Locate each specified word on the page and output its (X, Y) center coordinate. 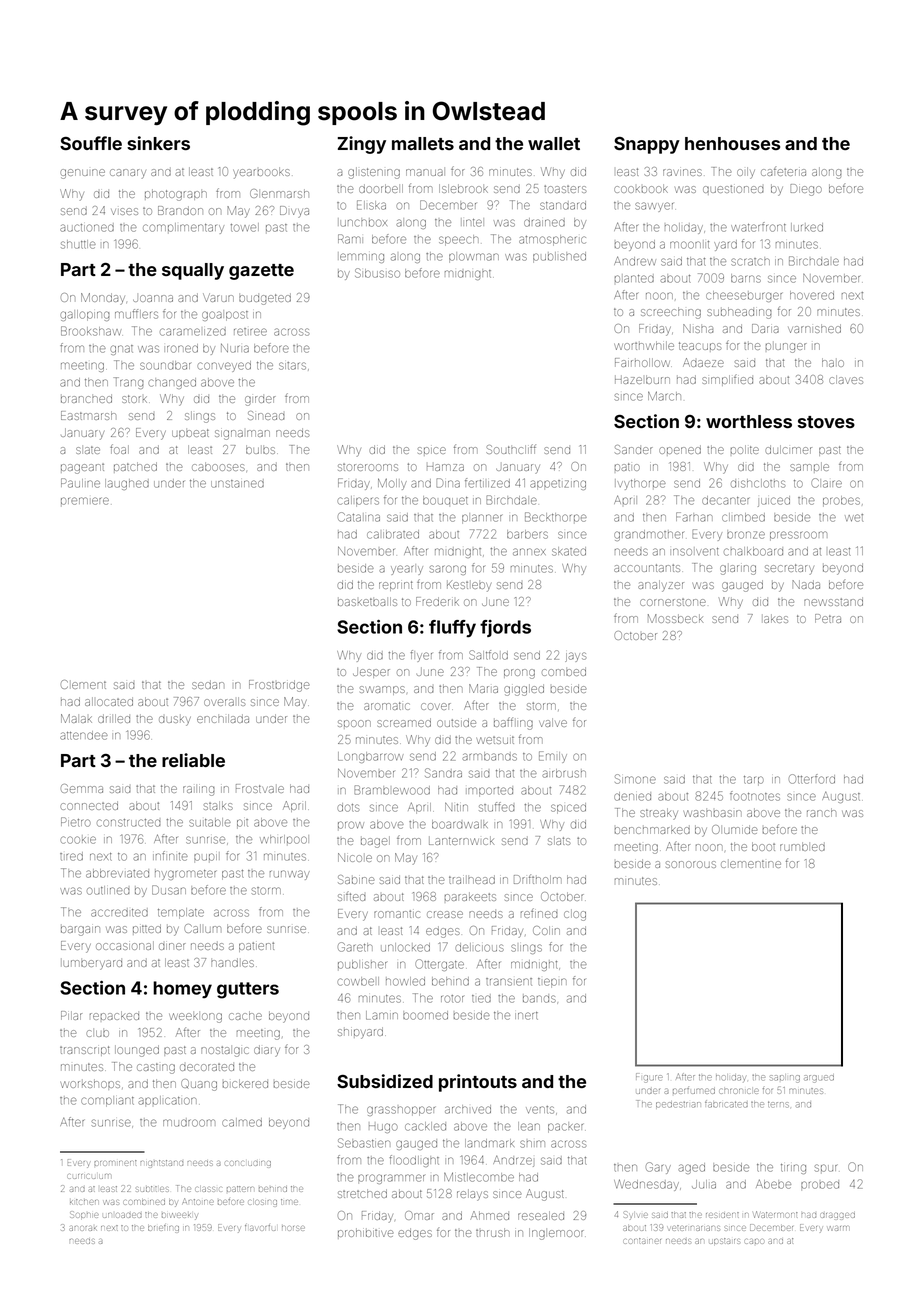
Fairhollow (642, 362)
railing (198, 791)
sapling (785, 1079)
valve (553, 722)
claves (846, 379)
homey (182, 989)
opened (680, 450)
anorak (83, 1228)
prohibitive (365, 1233)
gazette (261, 272)
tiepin (552, 983)
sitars (292, 366)
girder (260, 401)
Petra (828, 618)
